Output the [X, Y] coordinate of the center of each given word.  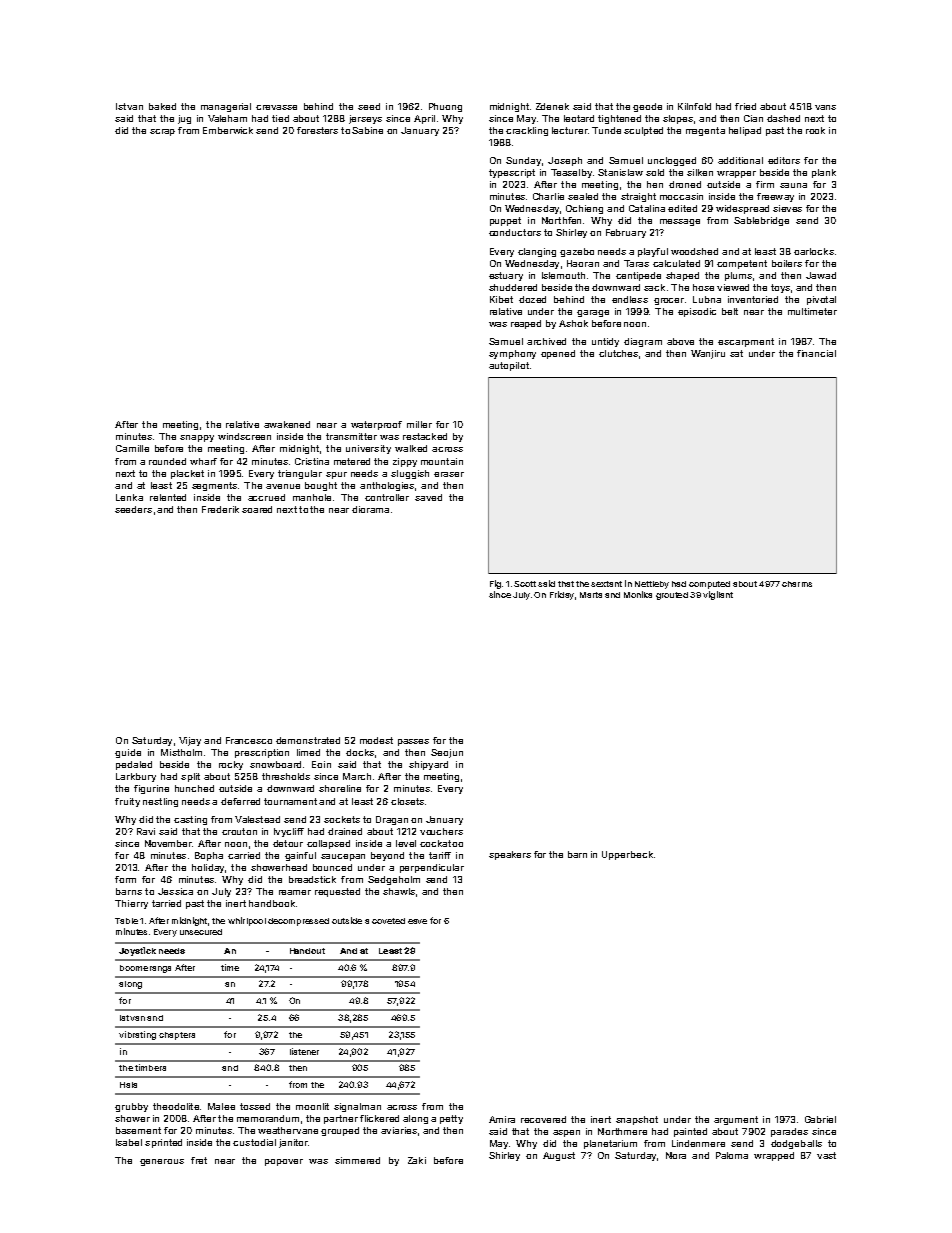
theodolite [176, 1106]
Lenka [129, 497]
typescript [512, 173]
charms [797, 584]
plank [824, 173]
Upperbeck [627, 855]
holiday [208, 868]
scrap [162, 132]
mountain [442, 461]
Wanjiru [708, 354]
